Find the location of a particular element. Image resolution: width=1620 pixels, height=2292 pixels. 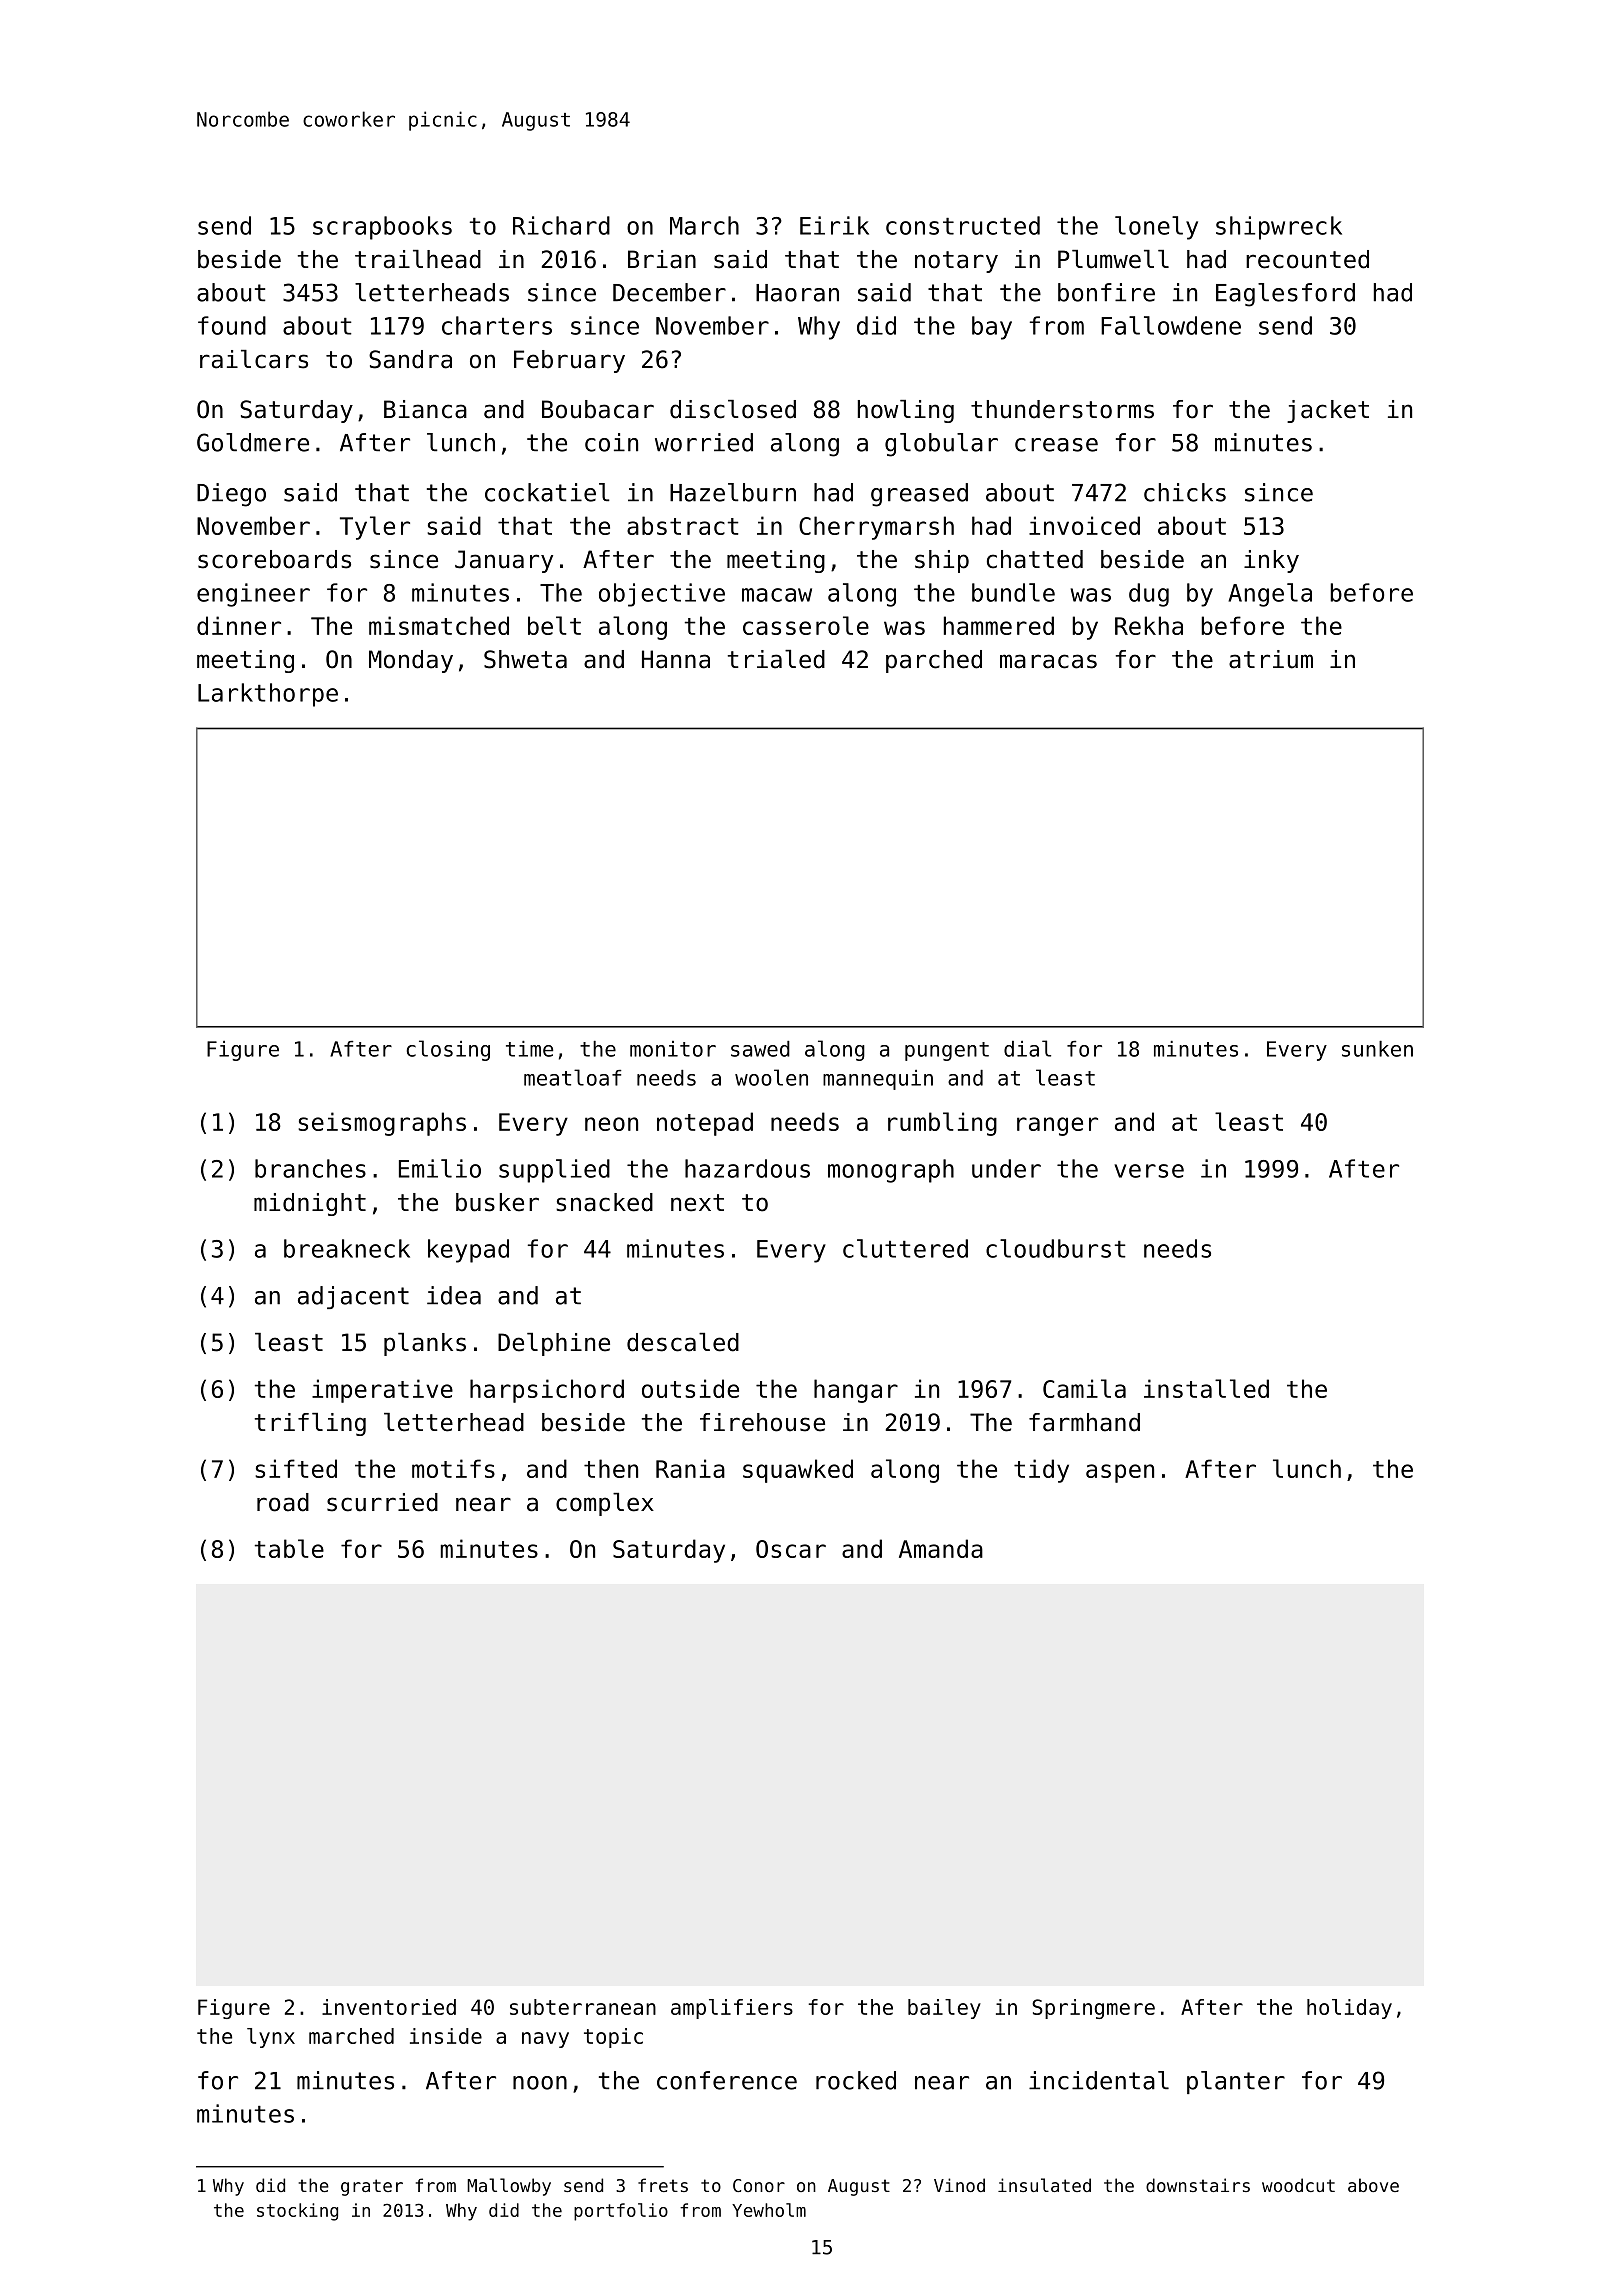

holiday is located at coordinates (1349, 2009).
